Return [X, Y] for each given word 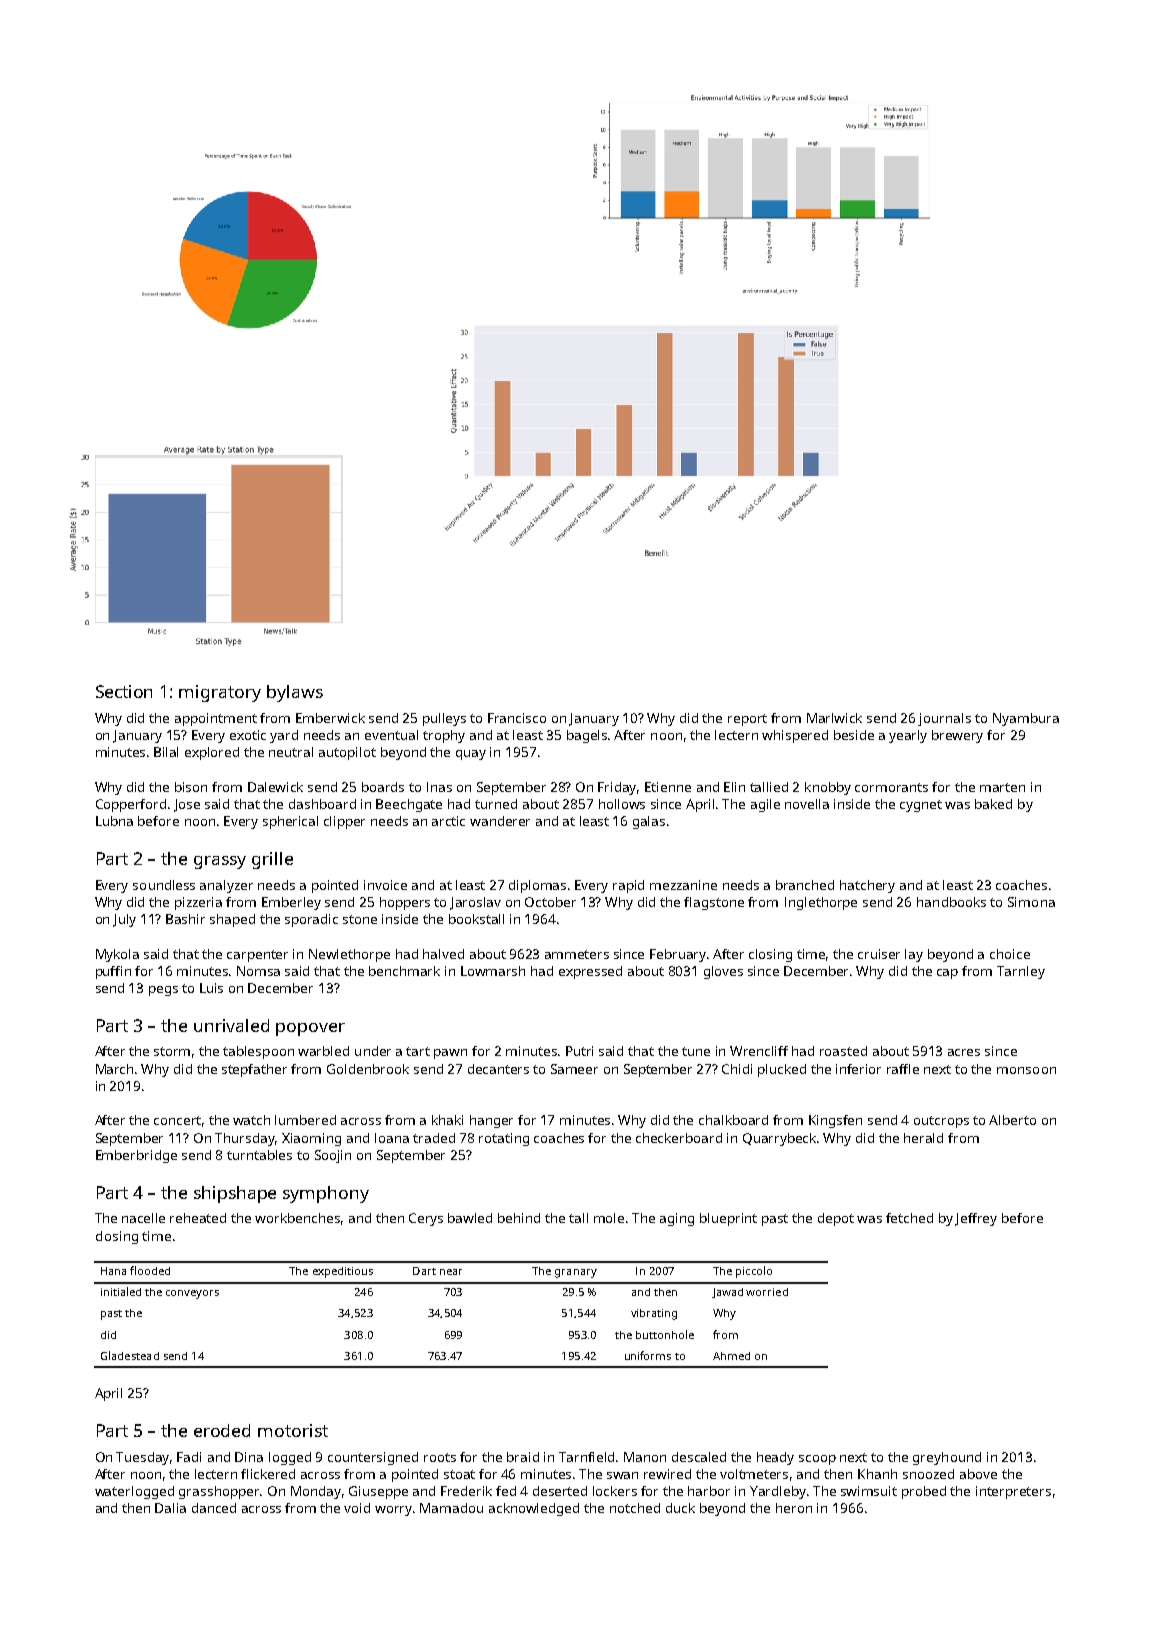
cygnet [921, 806]
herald [923, 1138]
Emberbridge [136, 1156]
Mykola [117, 955]
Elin [734, 787]
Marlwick [834, 718]
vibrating [654, 1314]
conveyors [192, 1294]
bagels [587, 736]
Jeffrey [976, 1219]
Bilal [166, 752]
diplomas [537, 886]
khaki [447, 1120]
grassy [220, 862]
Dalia [170, 1508]
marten [1002, 787]
